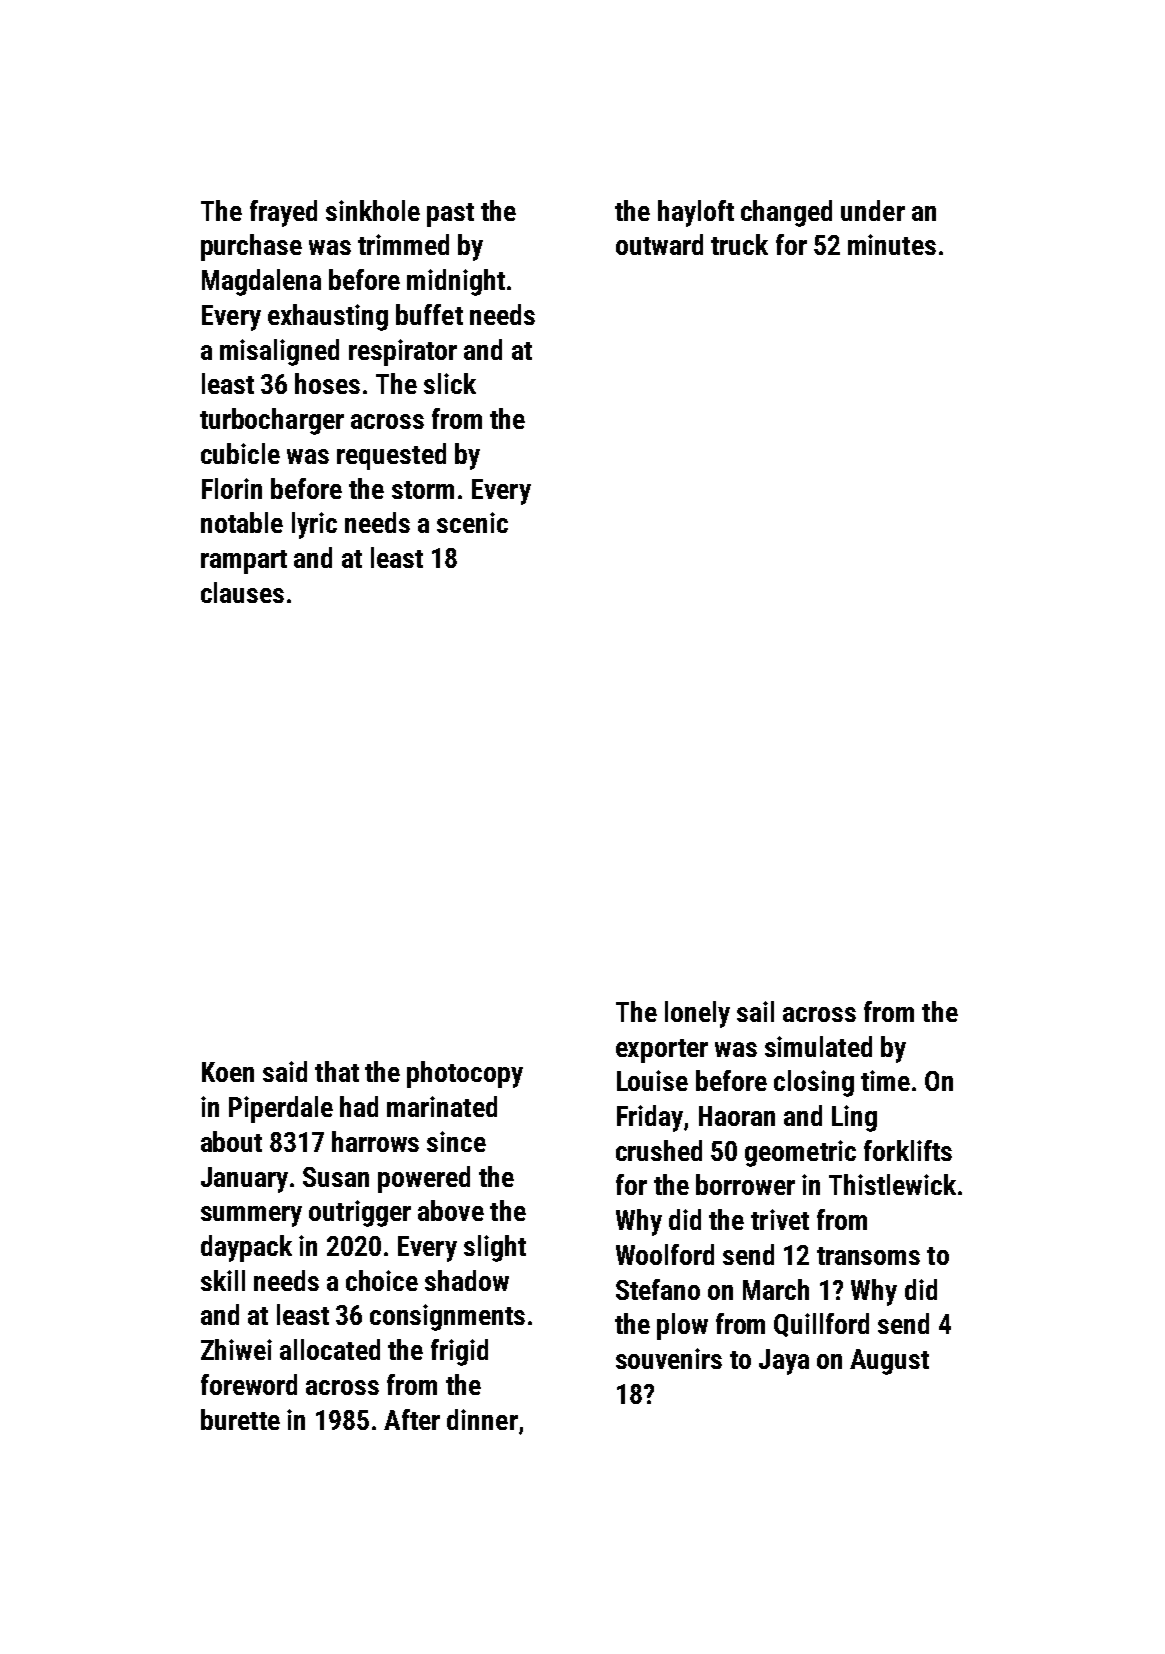 The width and height of the screenshot is (1165, 1654). What do you see at coordinates (412, 1419) in the screenshot?
I see `After` at bounding box center [412, 1419].
